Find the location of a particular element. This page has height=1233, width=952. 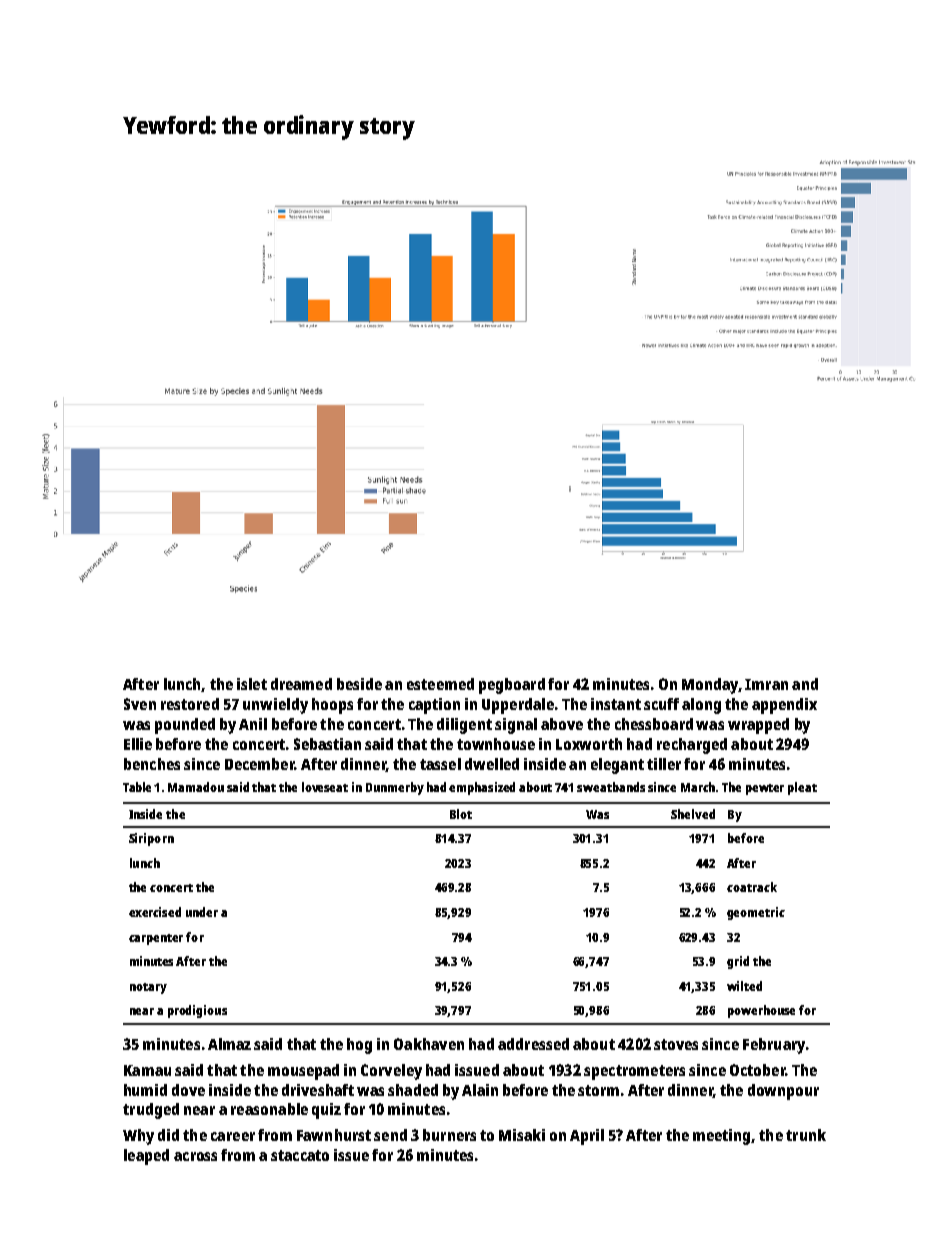

pleat is located at coordinates (802, 788).
